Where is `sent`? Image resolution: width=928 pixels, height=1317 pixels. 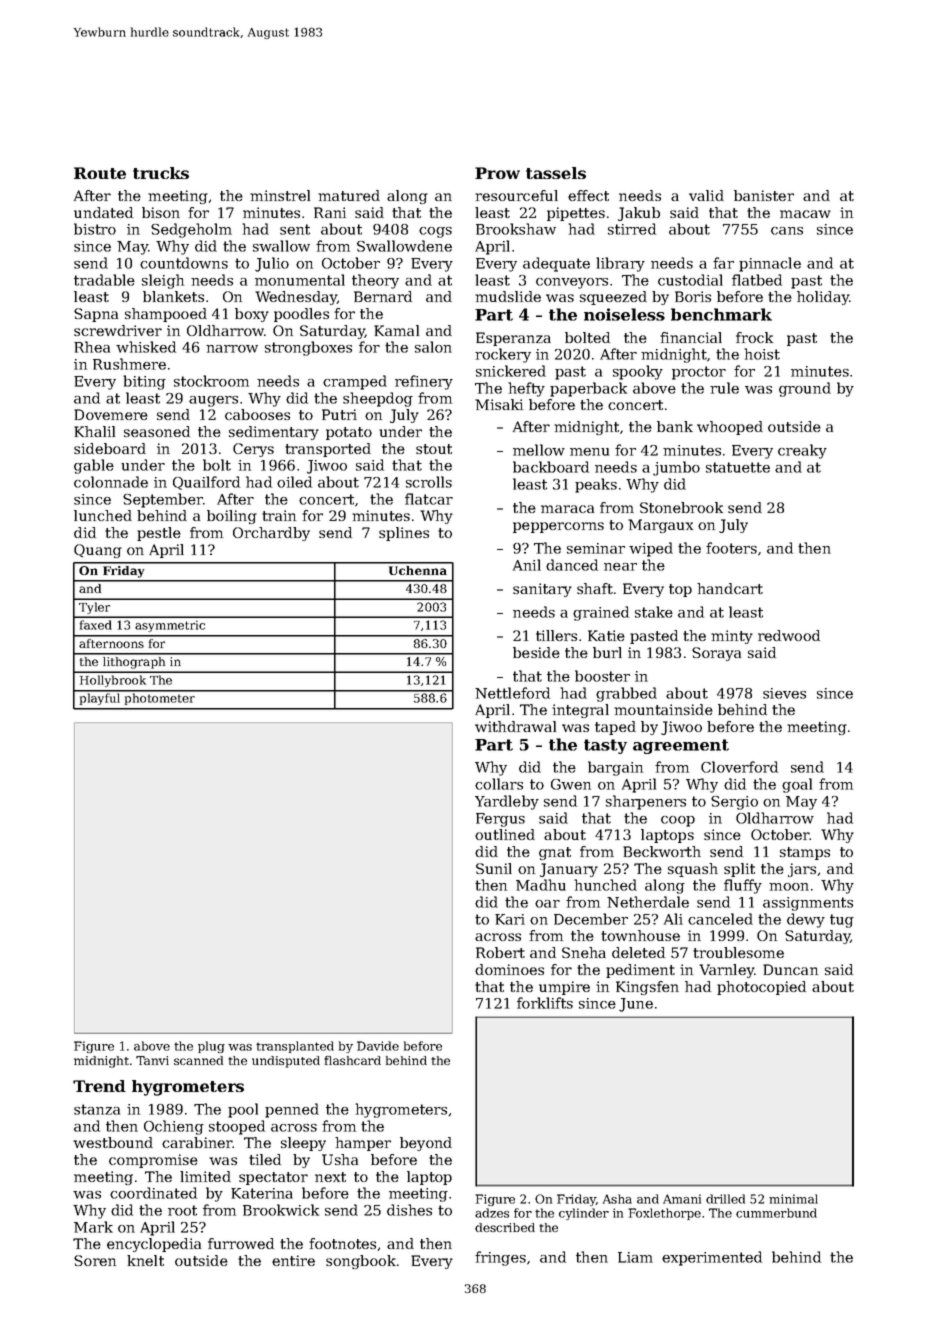
sent is located at coordinates (295, 229).
